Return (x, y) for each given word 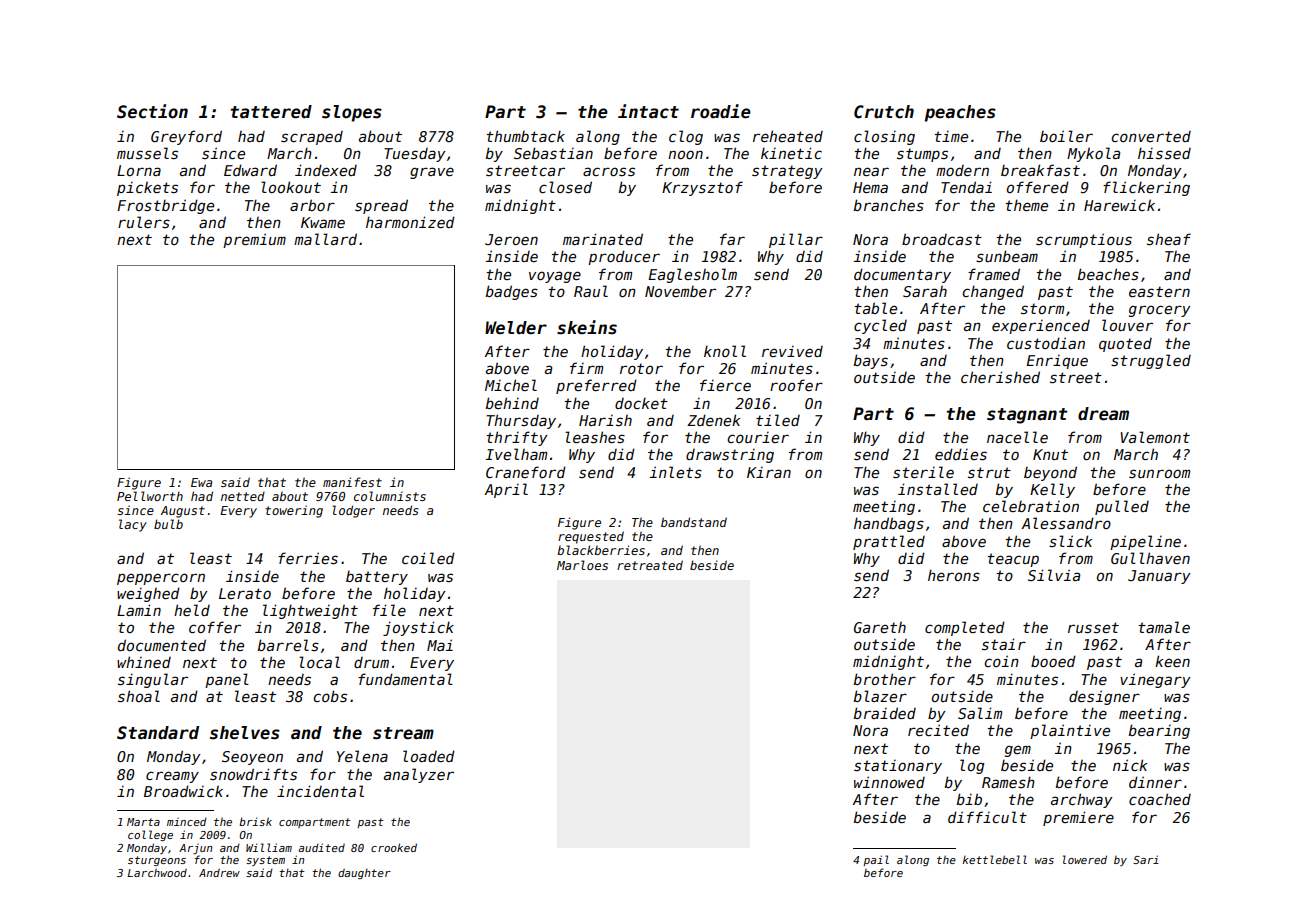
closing (884, 137)
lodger (353, 511)
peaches (960, 113)
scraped (312, 138)
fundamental (405, 679)
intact (648, 111)
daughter (364, 873)
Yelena (362, 756)
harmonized (410, 222)
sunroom (1159, 473)
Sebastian (553, 153)
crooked (394, 847)
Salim (980, 713)
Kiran (769, 472)
